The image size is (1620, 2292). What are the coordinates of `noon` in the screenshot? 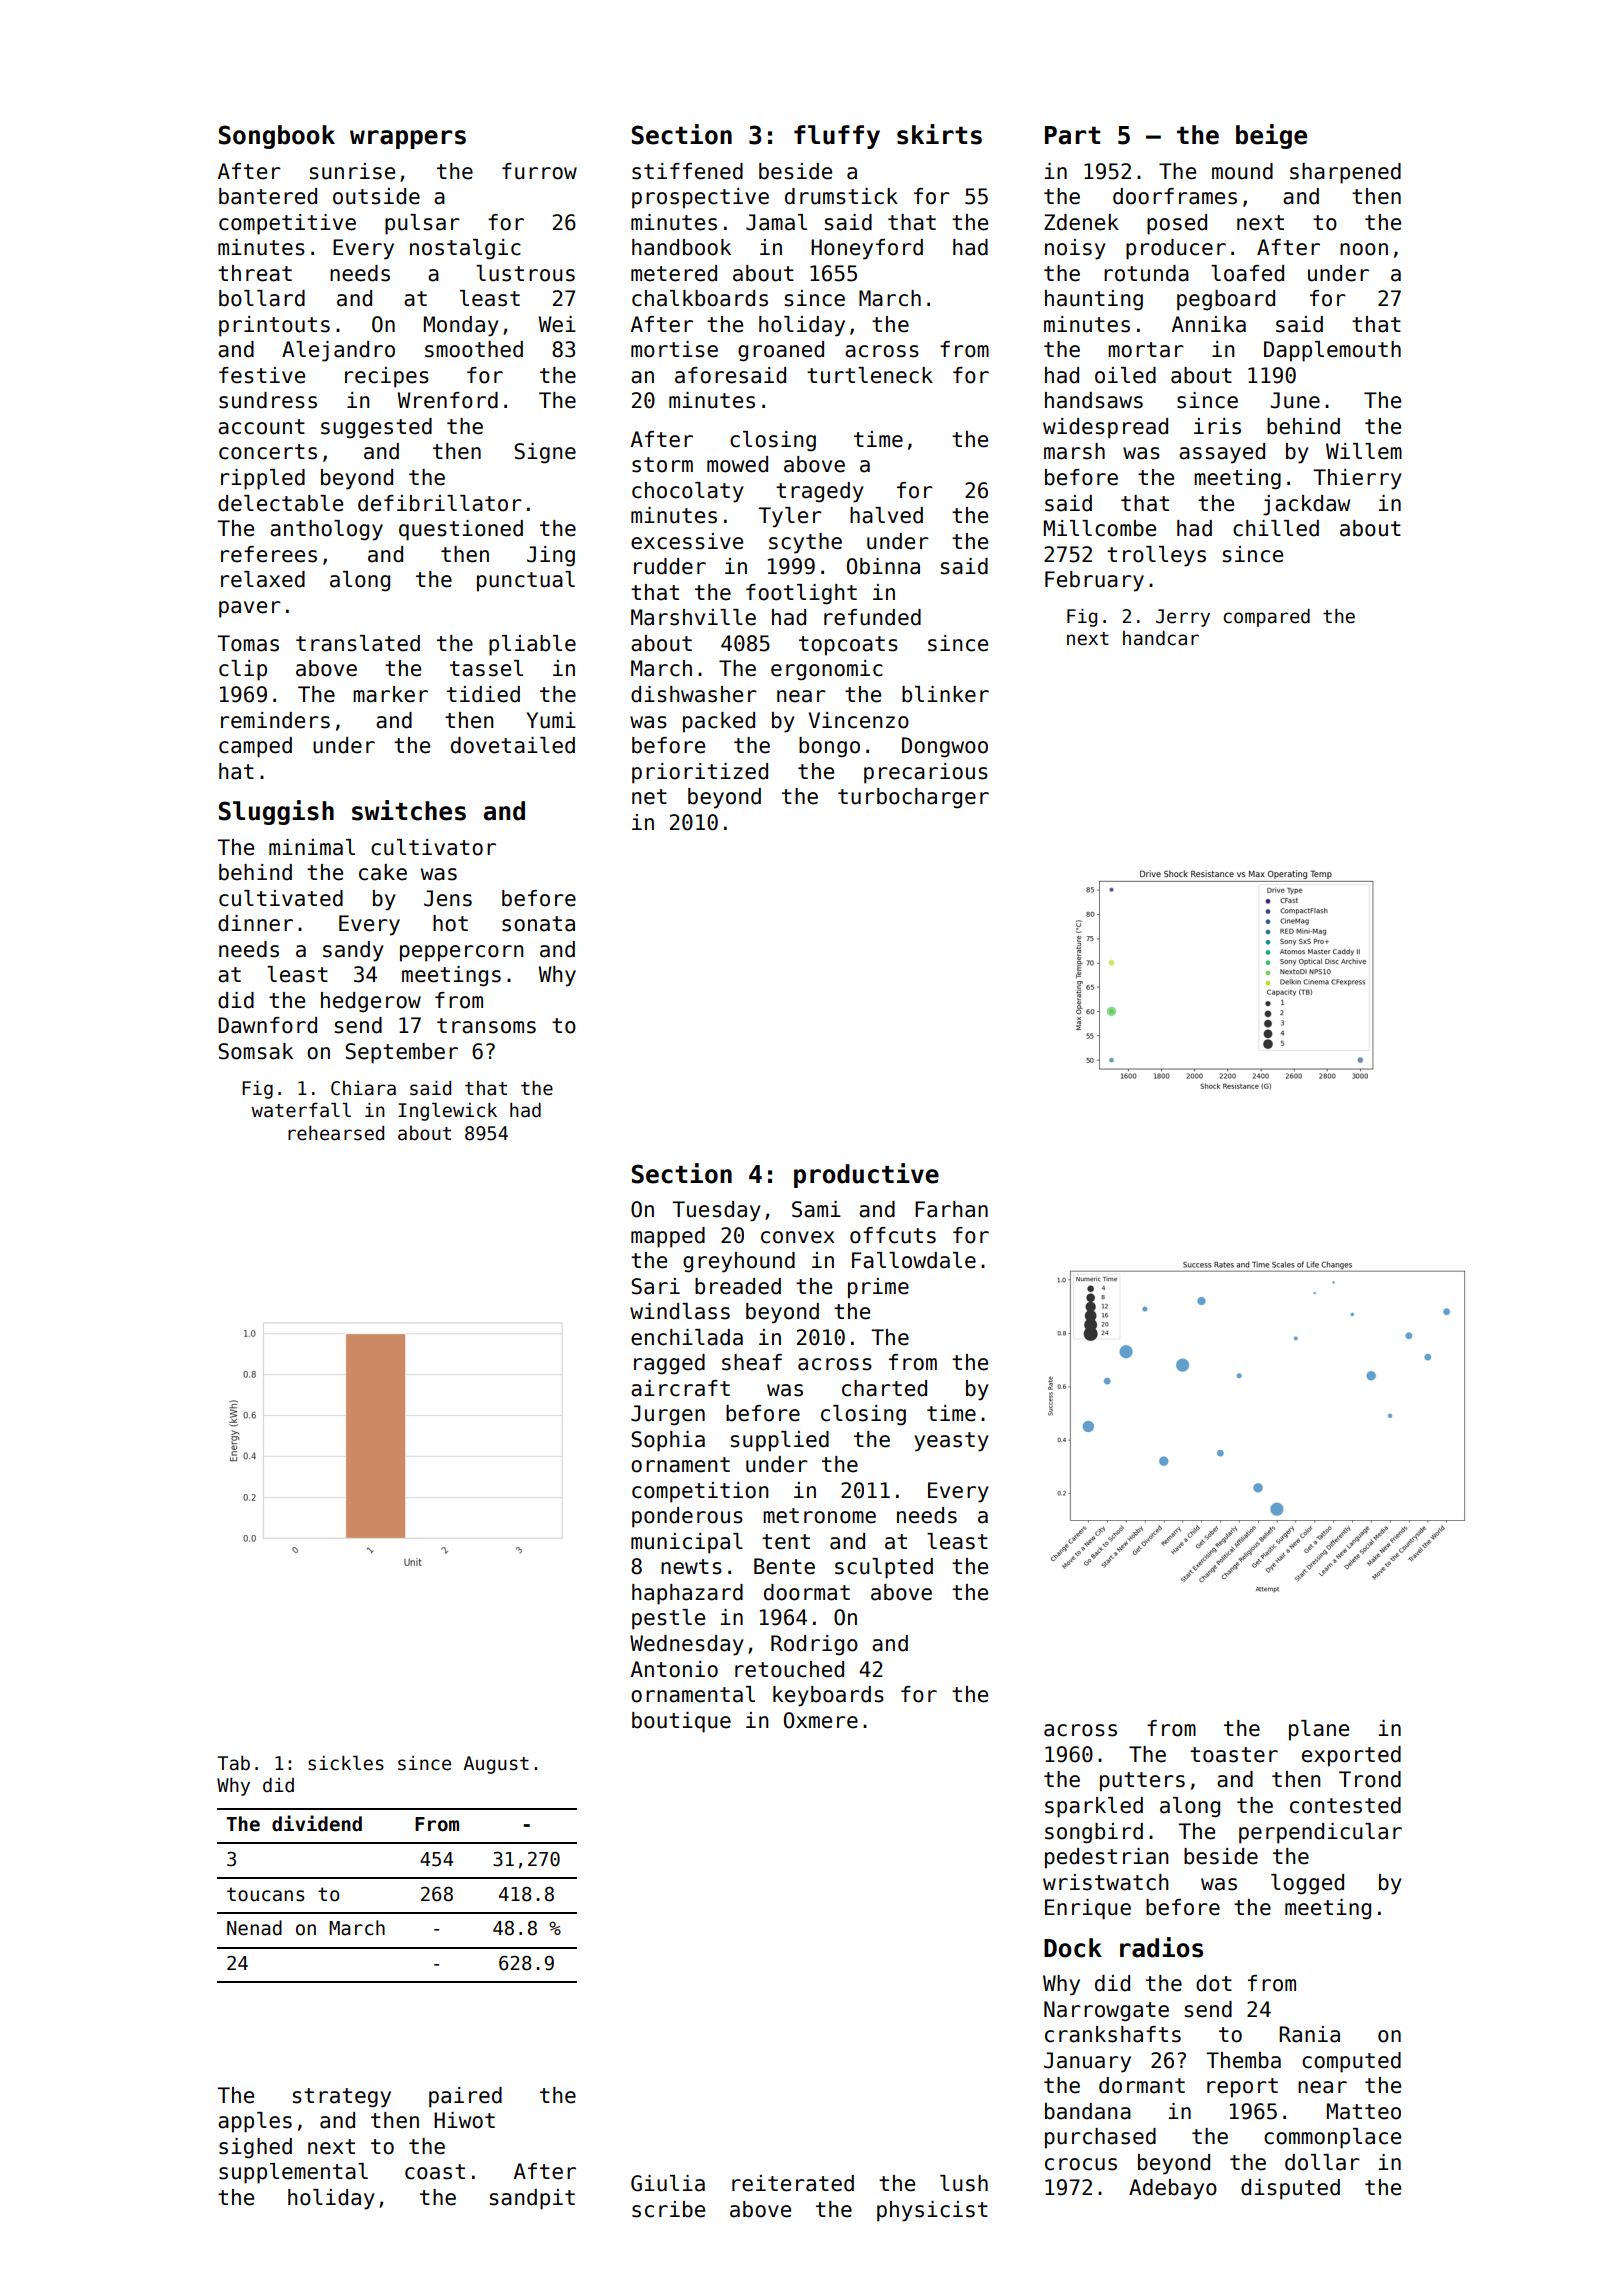 It's located at (1364, 249).
